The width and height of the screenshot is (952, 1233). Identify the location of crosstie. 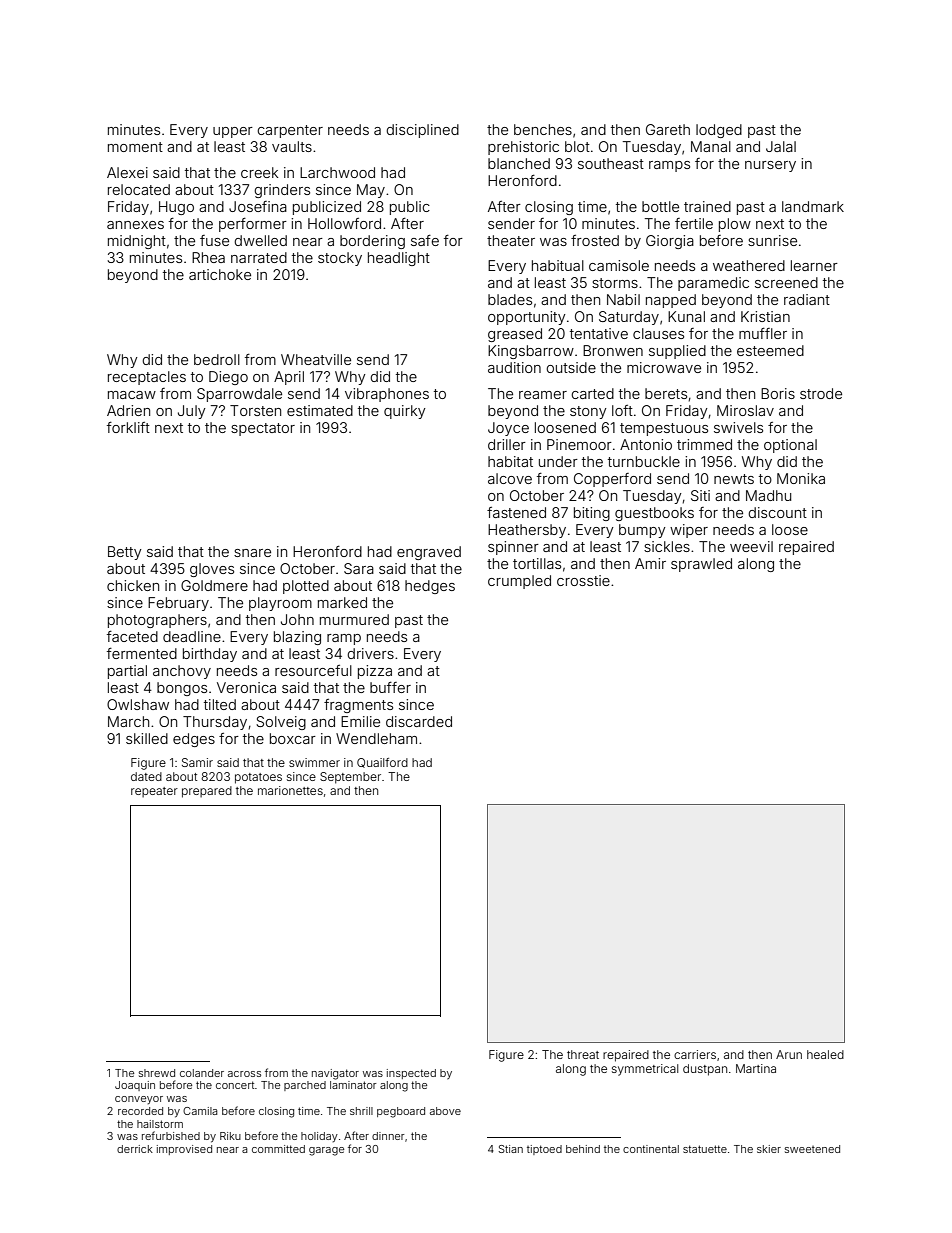
(583, 580).
